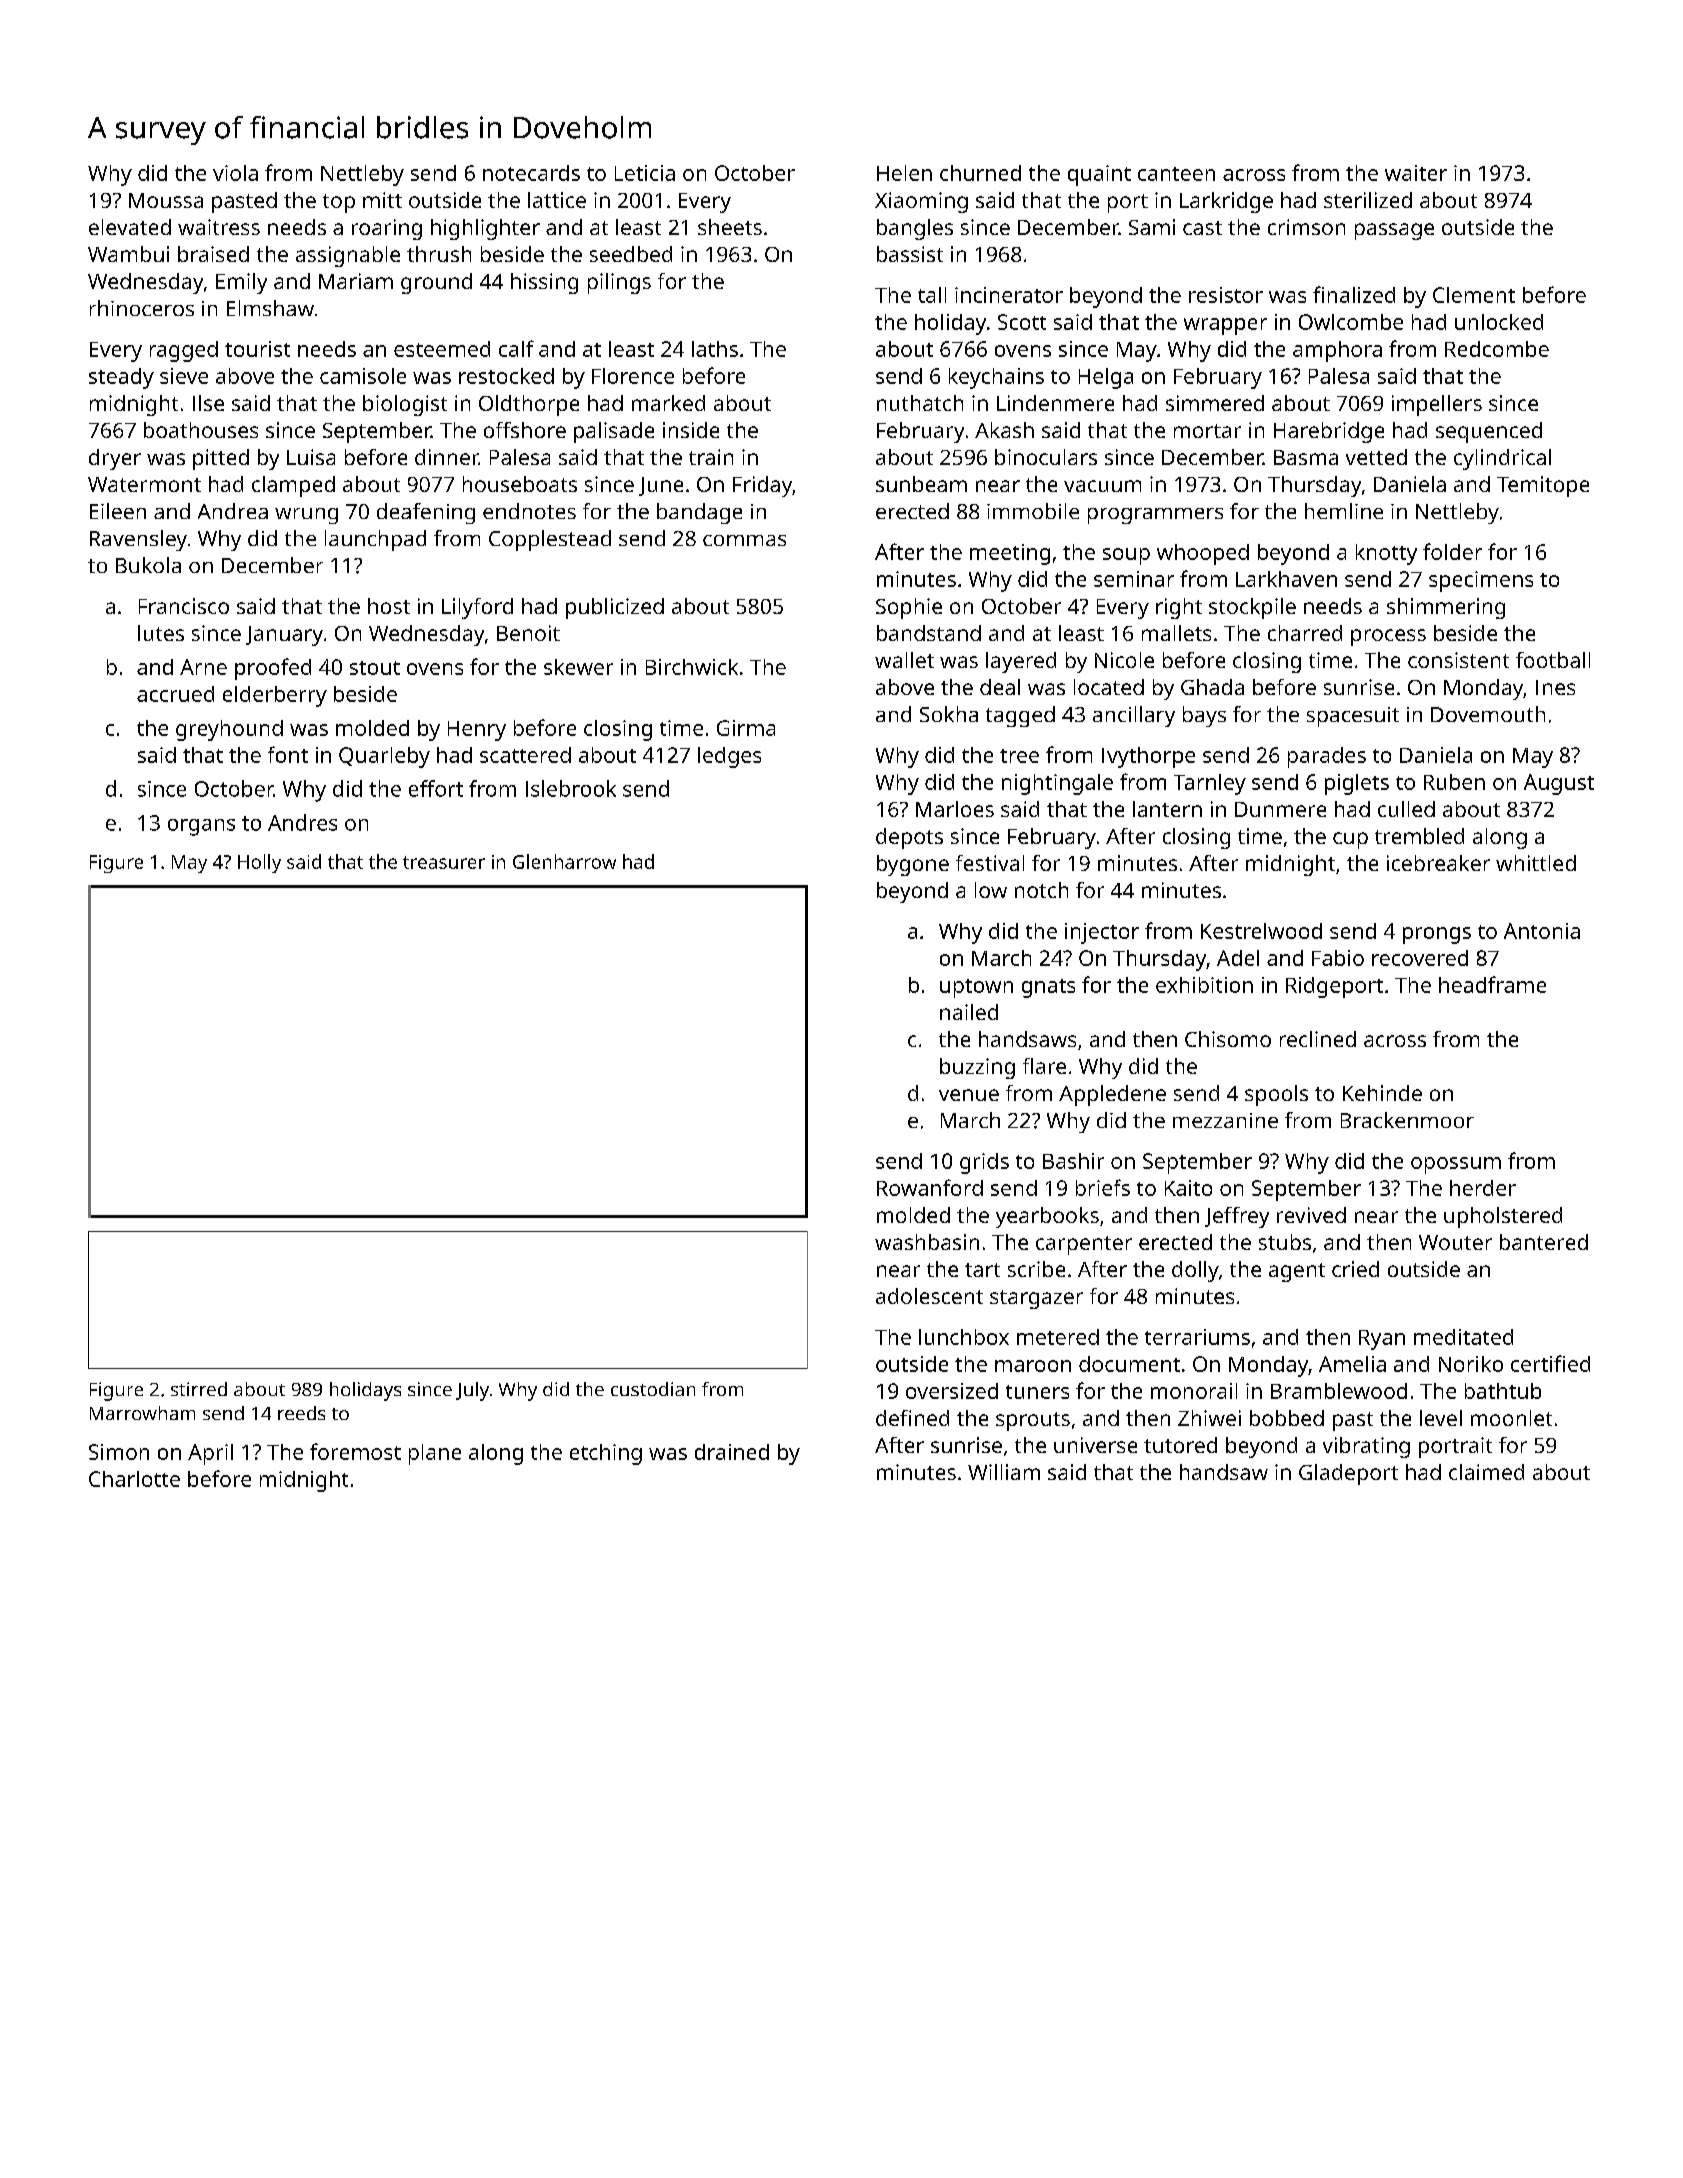  I want to click on gnats, so click(1048, 988).
